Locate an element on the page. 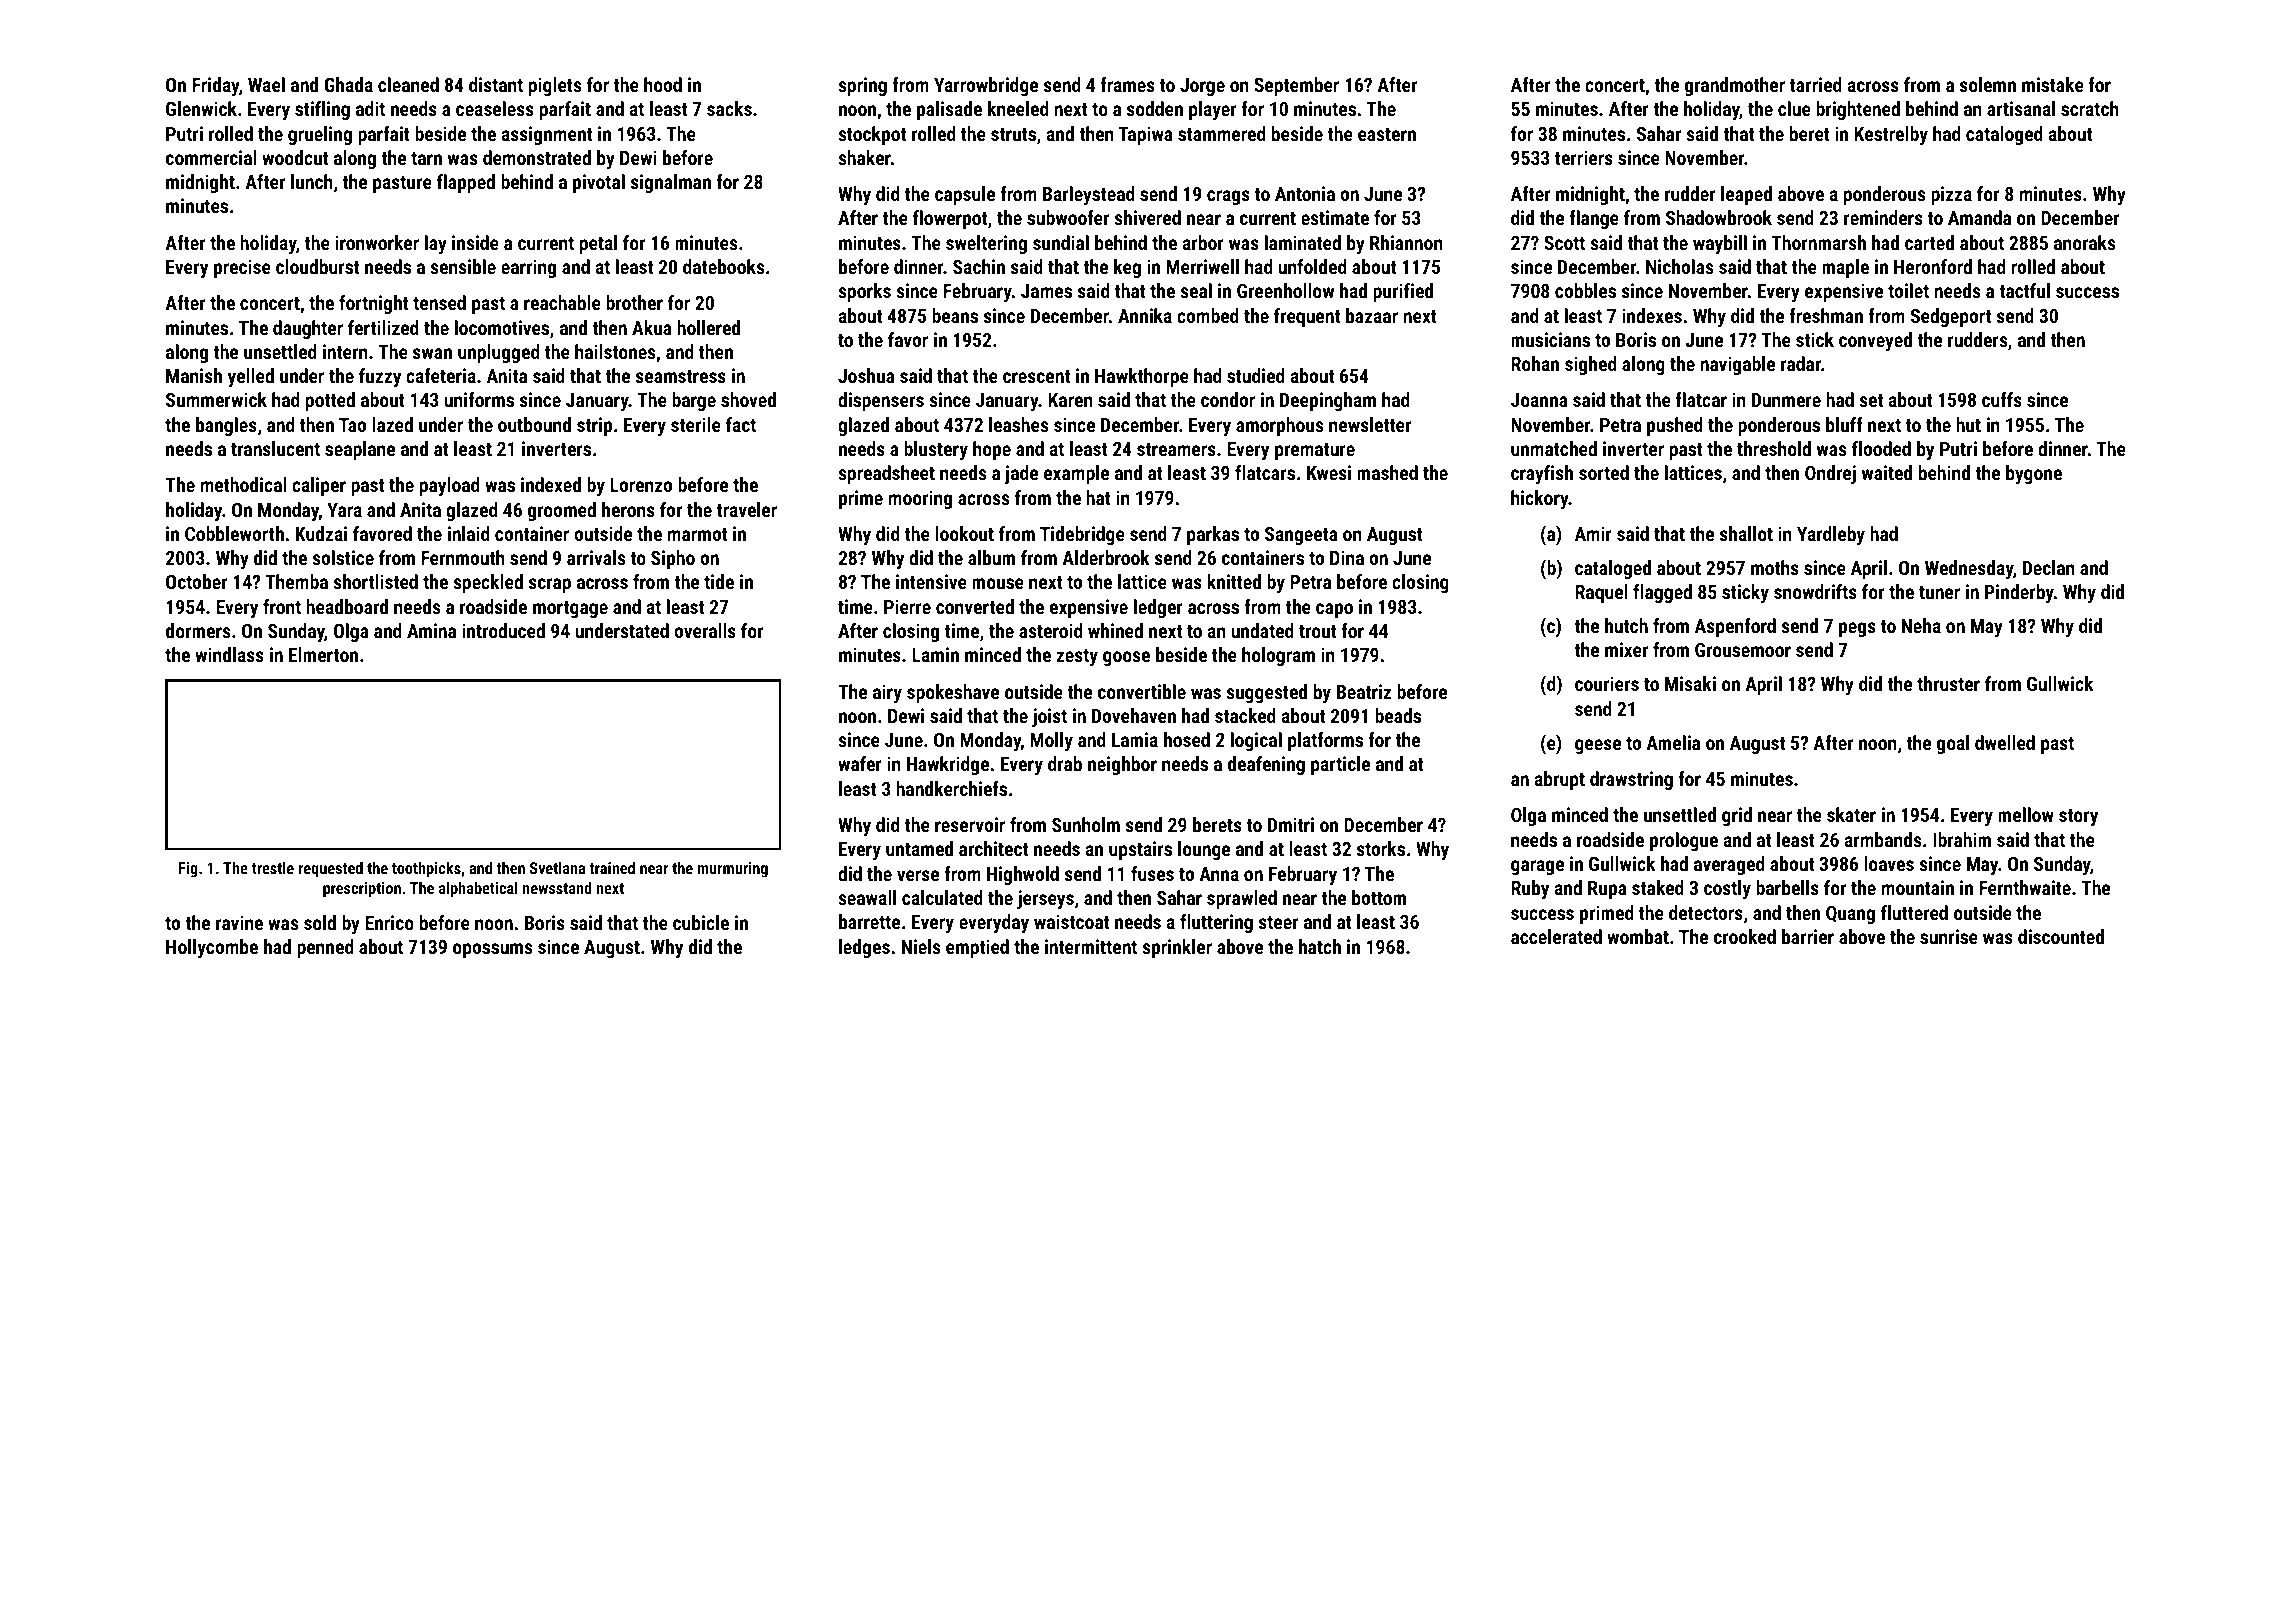 Image resolution: width=2292 pixels, height=1620 pixels. Amelia is located at coordinates (1673, 742).
